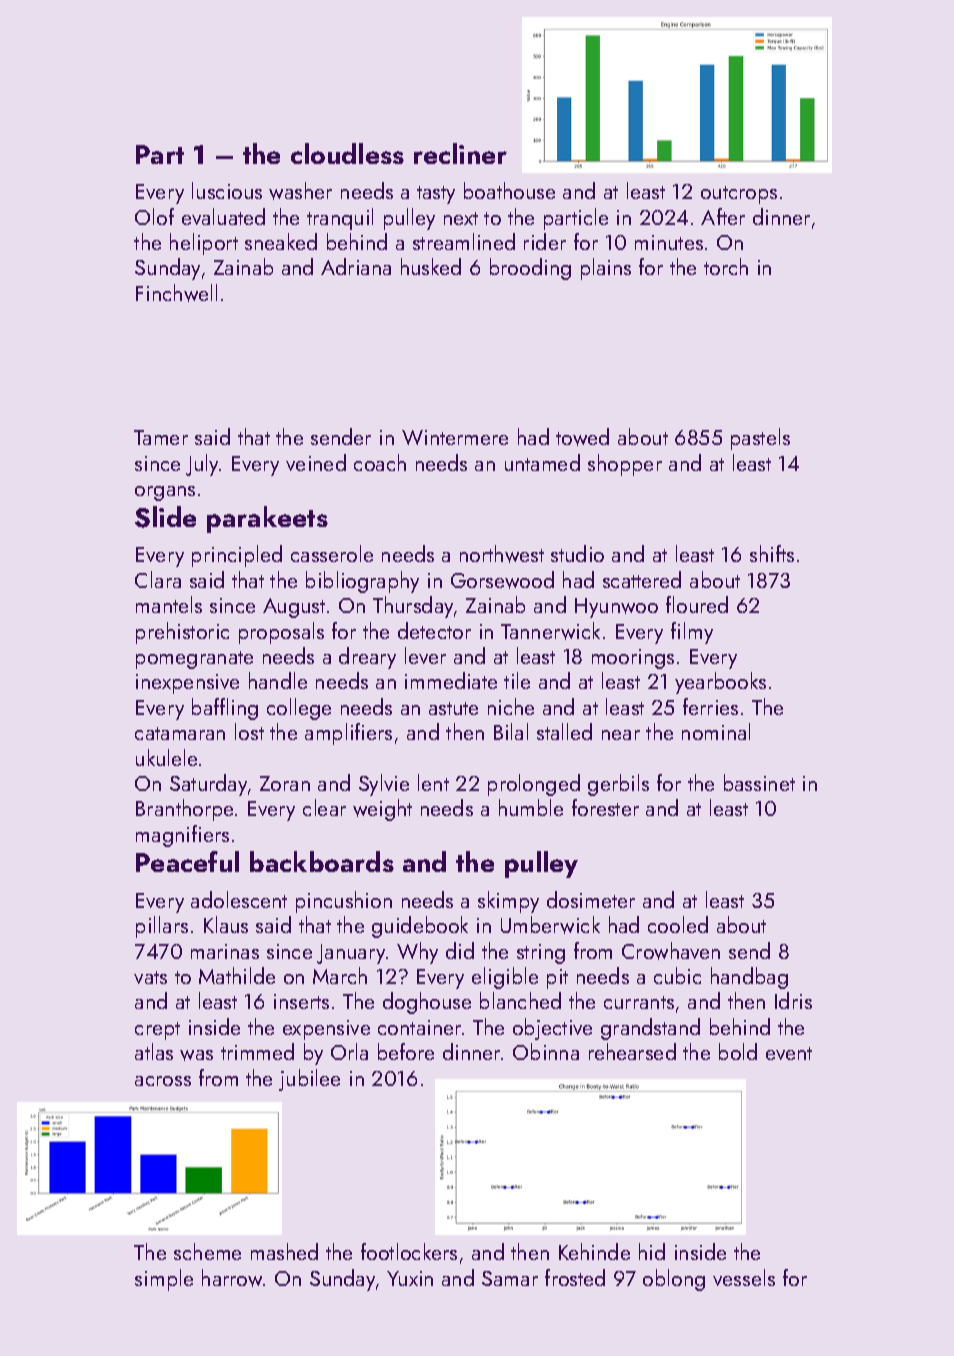 The image size is (954, 1356). Describe the element at coordinates (552, 1029) in the screenshot. I see `objective` at that location.
